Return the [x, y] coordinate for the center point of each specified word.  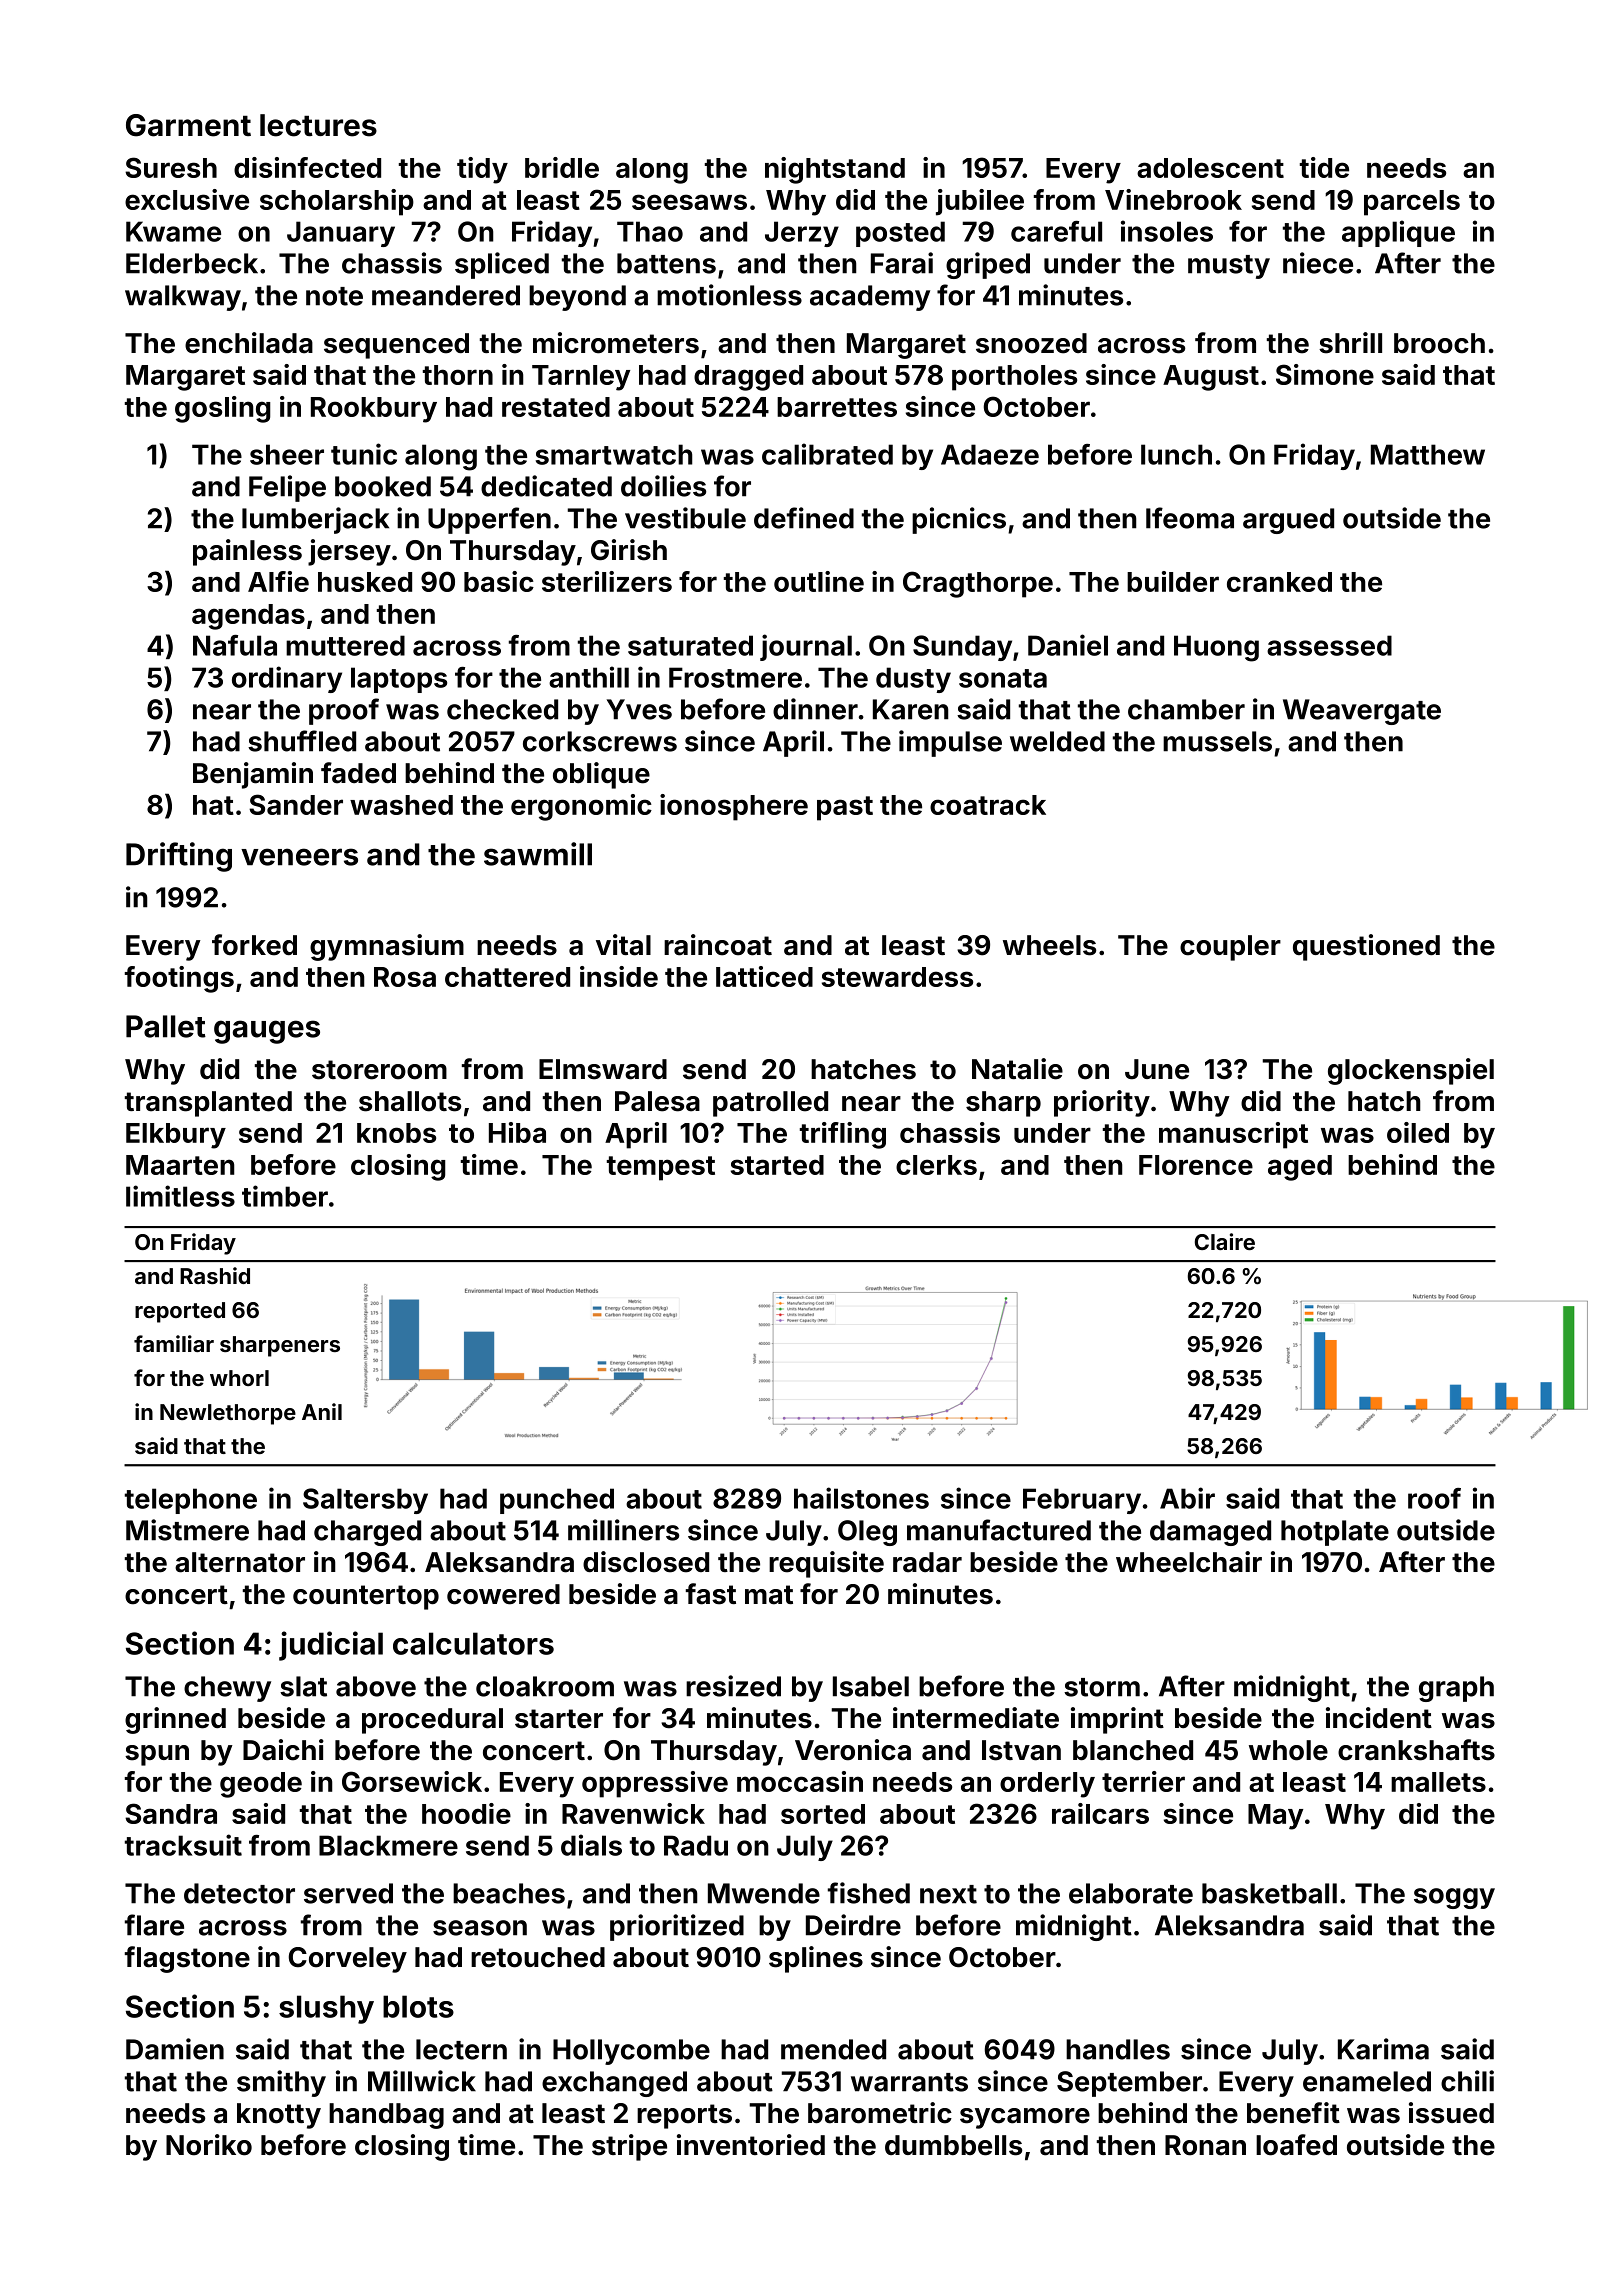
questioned [1366, 947]
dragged [748, 378]
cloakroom [545, 1686]
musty [1229, 267]
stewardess [897, 977]
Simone [1325, 374]
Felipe [287, 488]
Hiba [517, 1132]
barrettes [837, 407]
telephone [191, 1501]
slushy [326, 2009]
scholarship [337, 202]
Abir [1187, 1498]
